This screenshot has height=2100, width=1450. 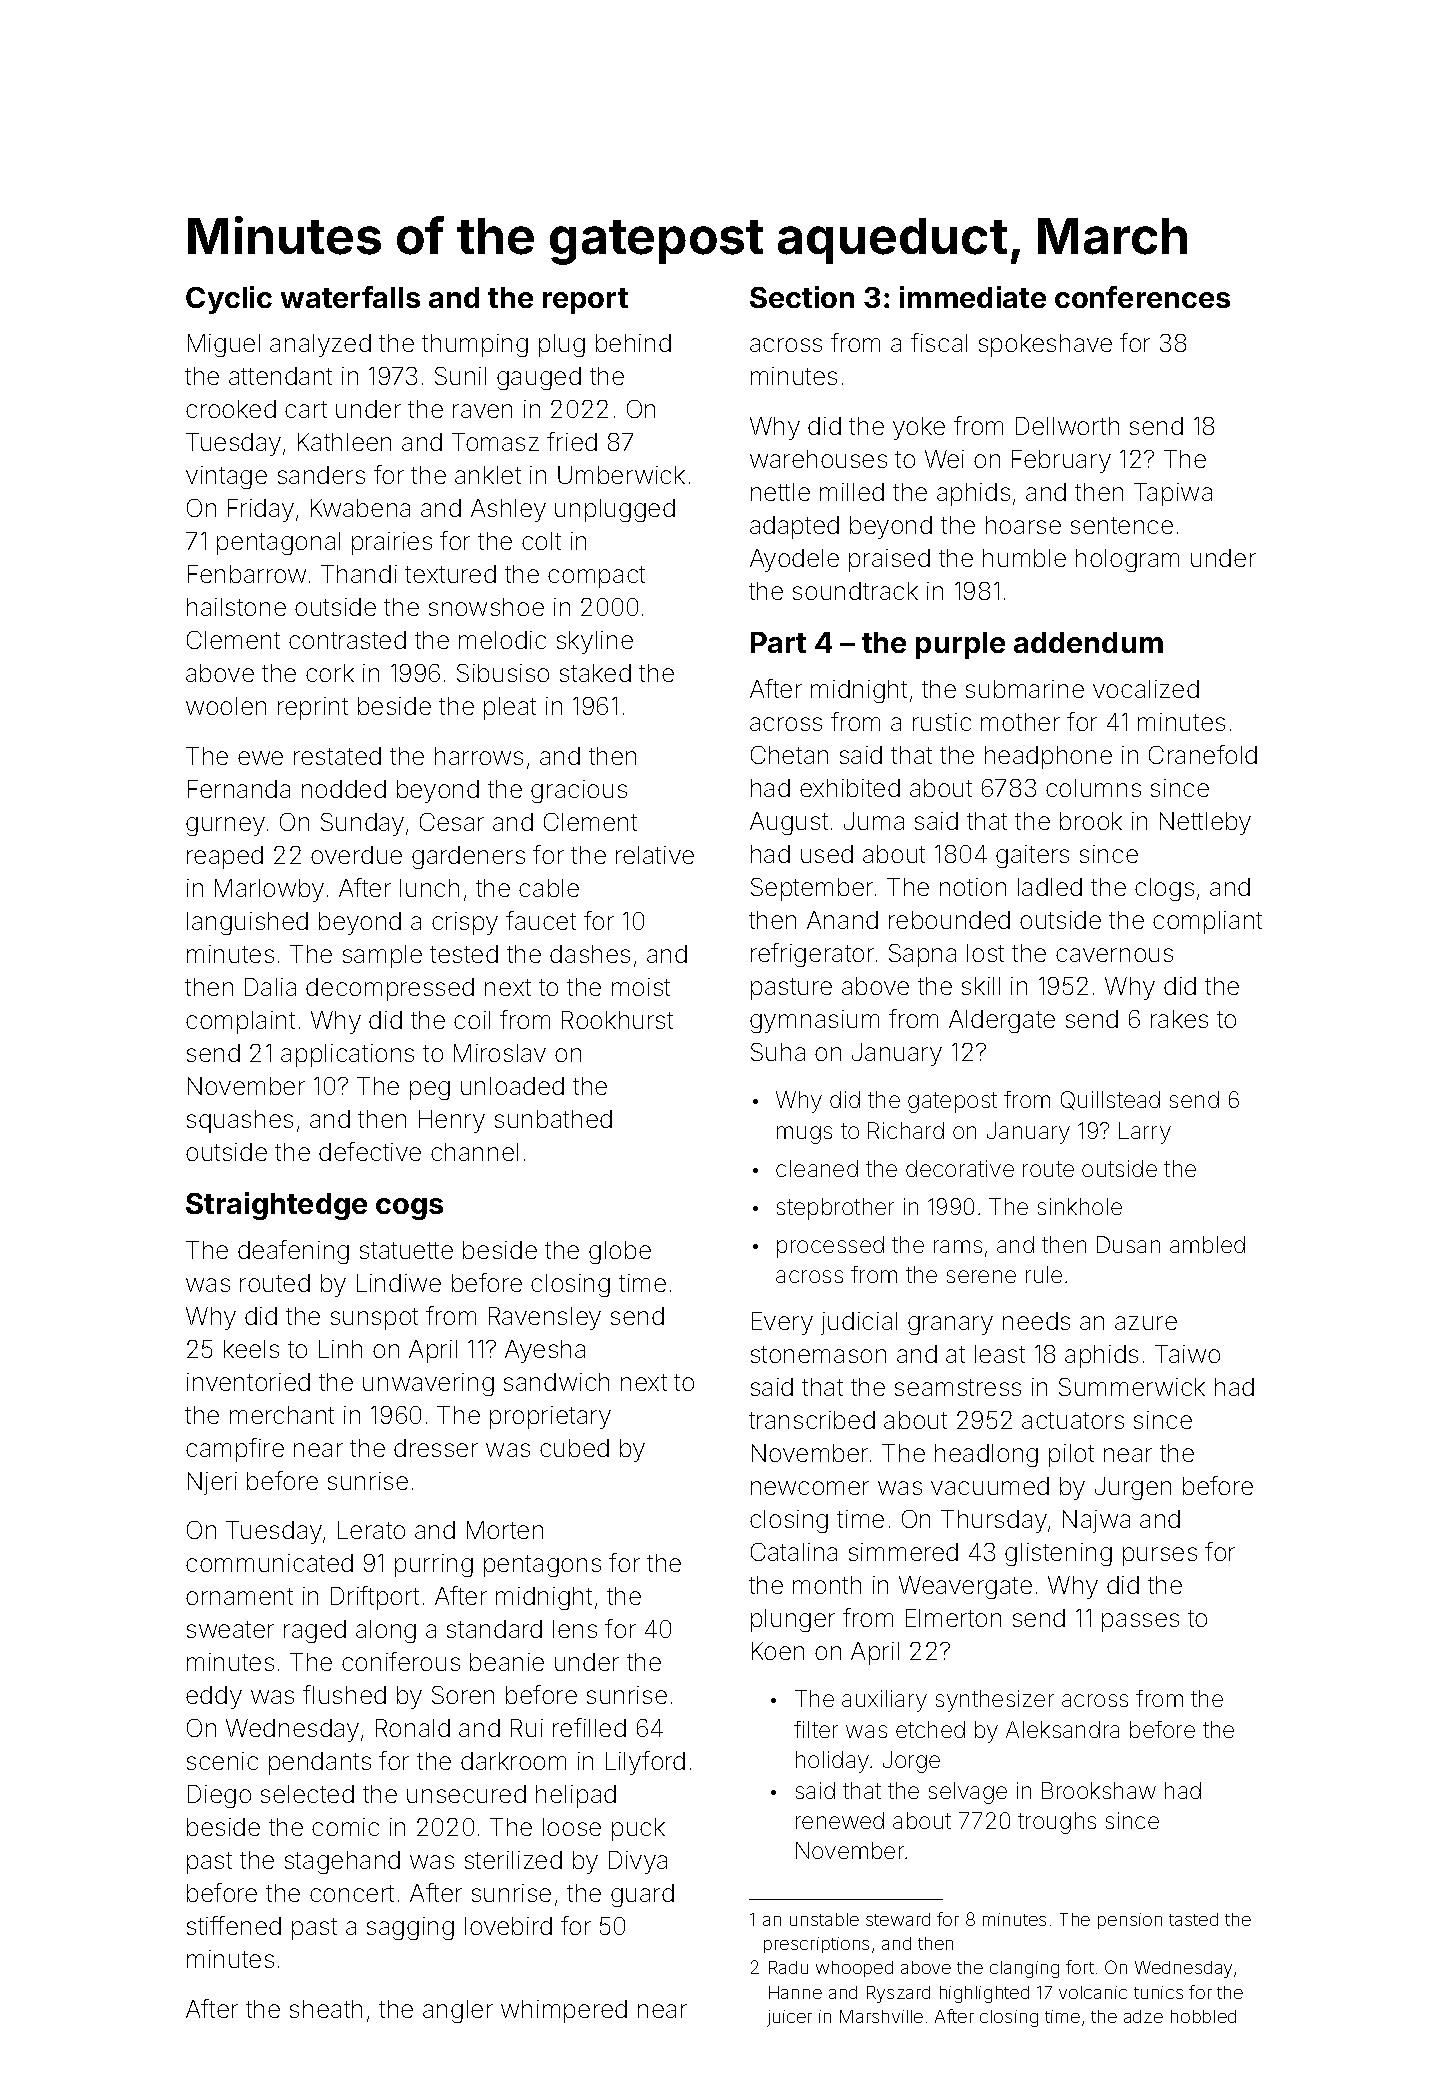 What do you see at coordinates (789, 2018) in the screenshot?
I see `juicer` at bounding box center [789, 2018].
